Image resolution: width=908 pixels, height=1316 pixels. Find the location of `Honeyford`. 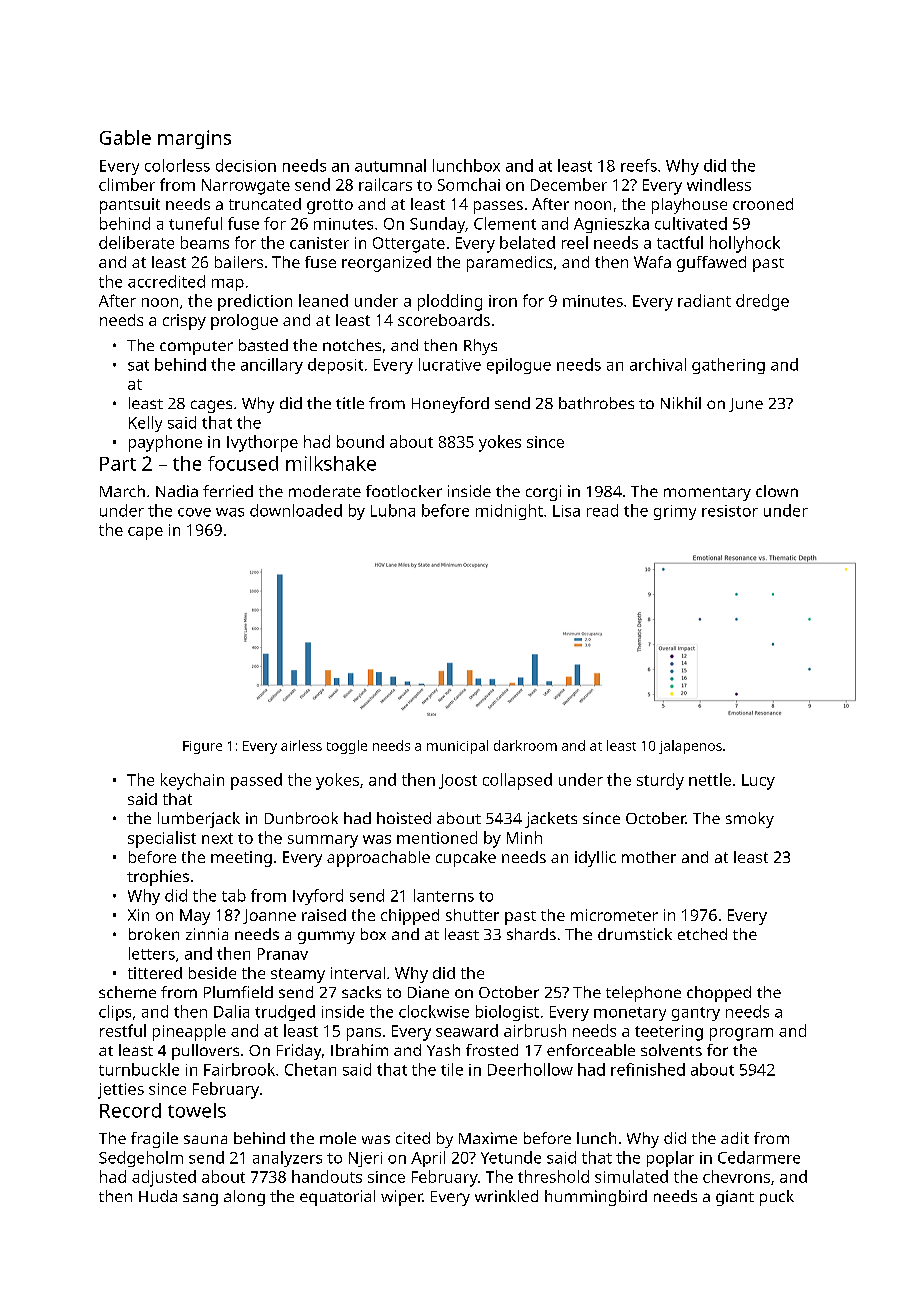

Honeyford is located at coordinates (450, 405).
